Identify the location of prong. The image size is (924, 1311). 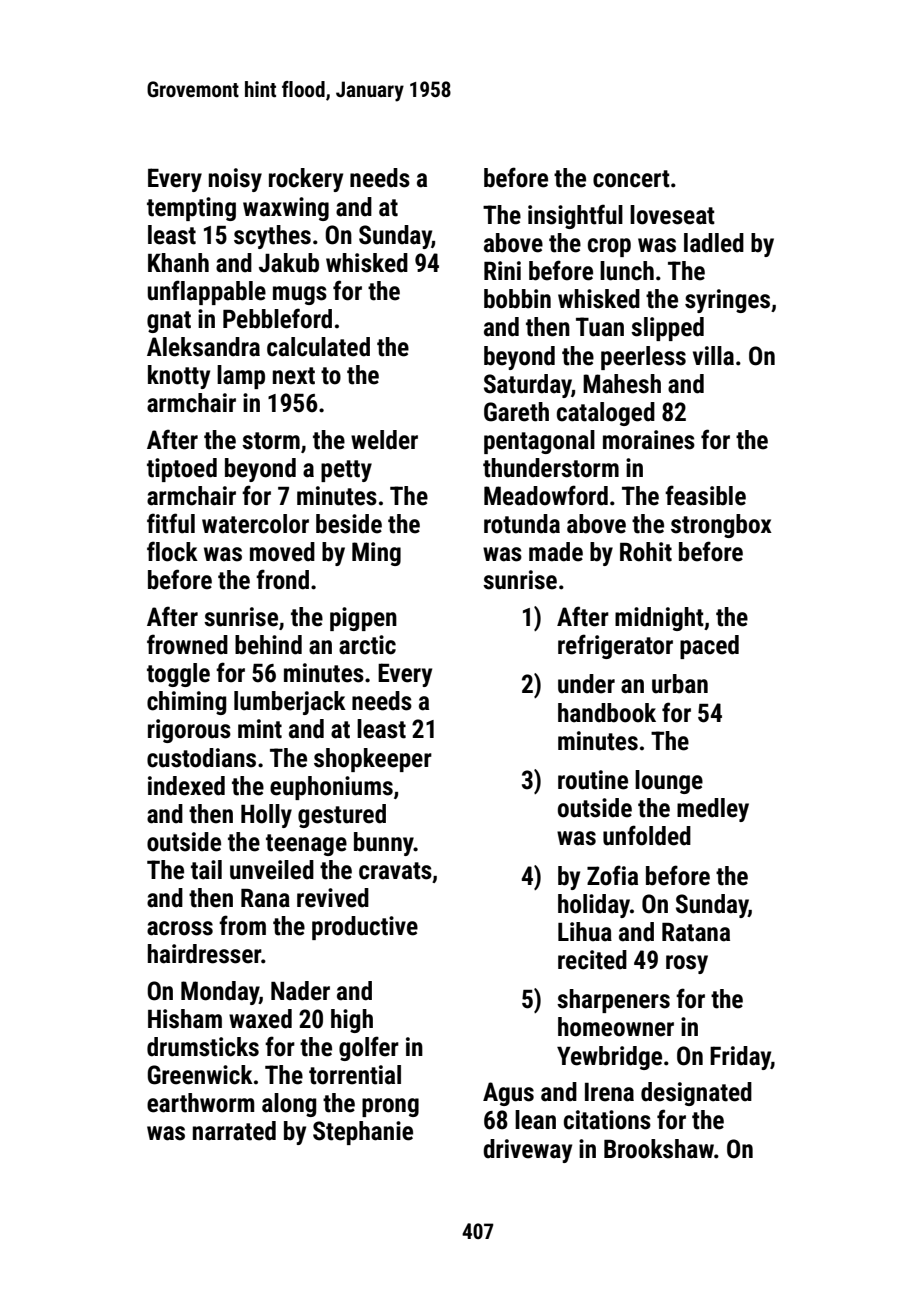
(390, 1107).
